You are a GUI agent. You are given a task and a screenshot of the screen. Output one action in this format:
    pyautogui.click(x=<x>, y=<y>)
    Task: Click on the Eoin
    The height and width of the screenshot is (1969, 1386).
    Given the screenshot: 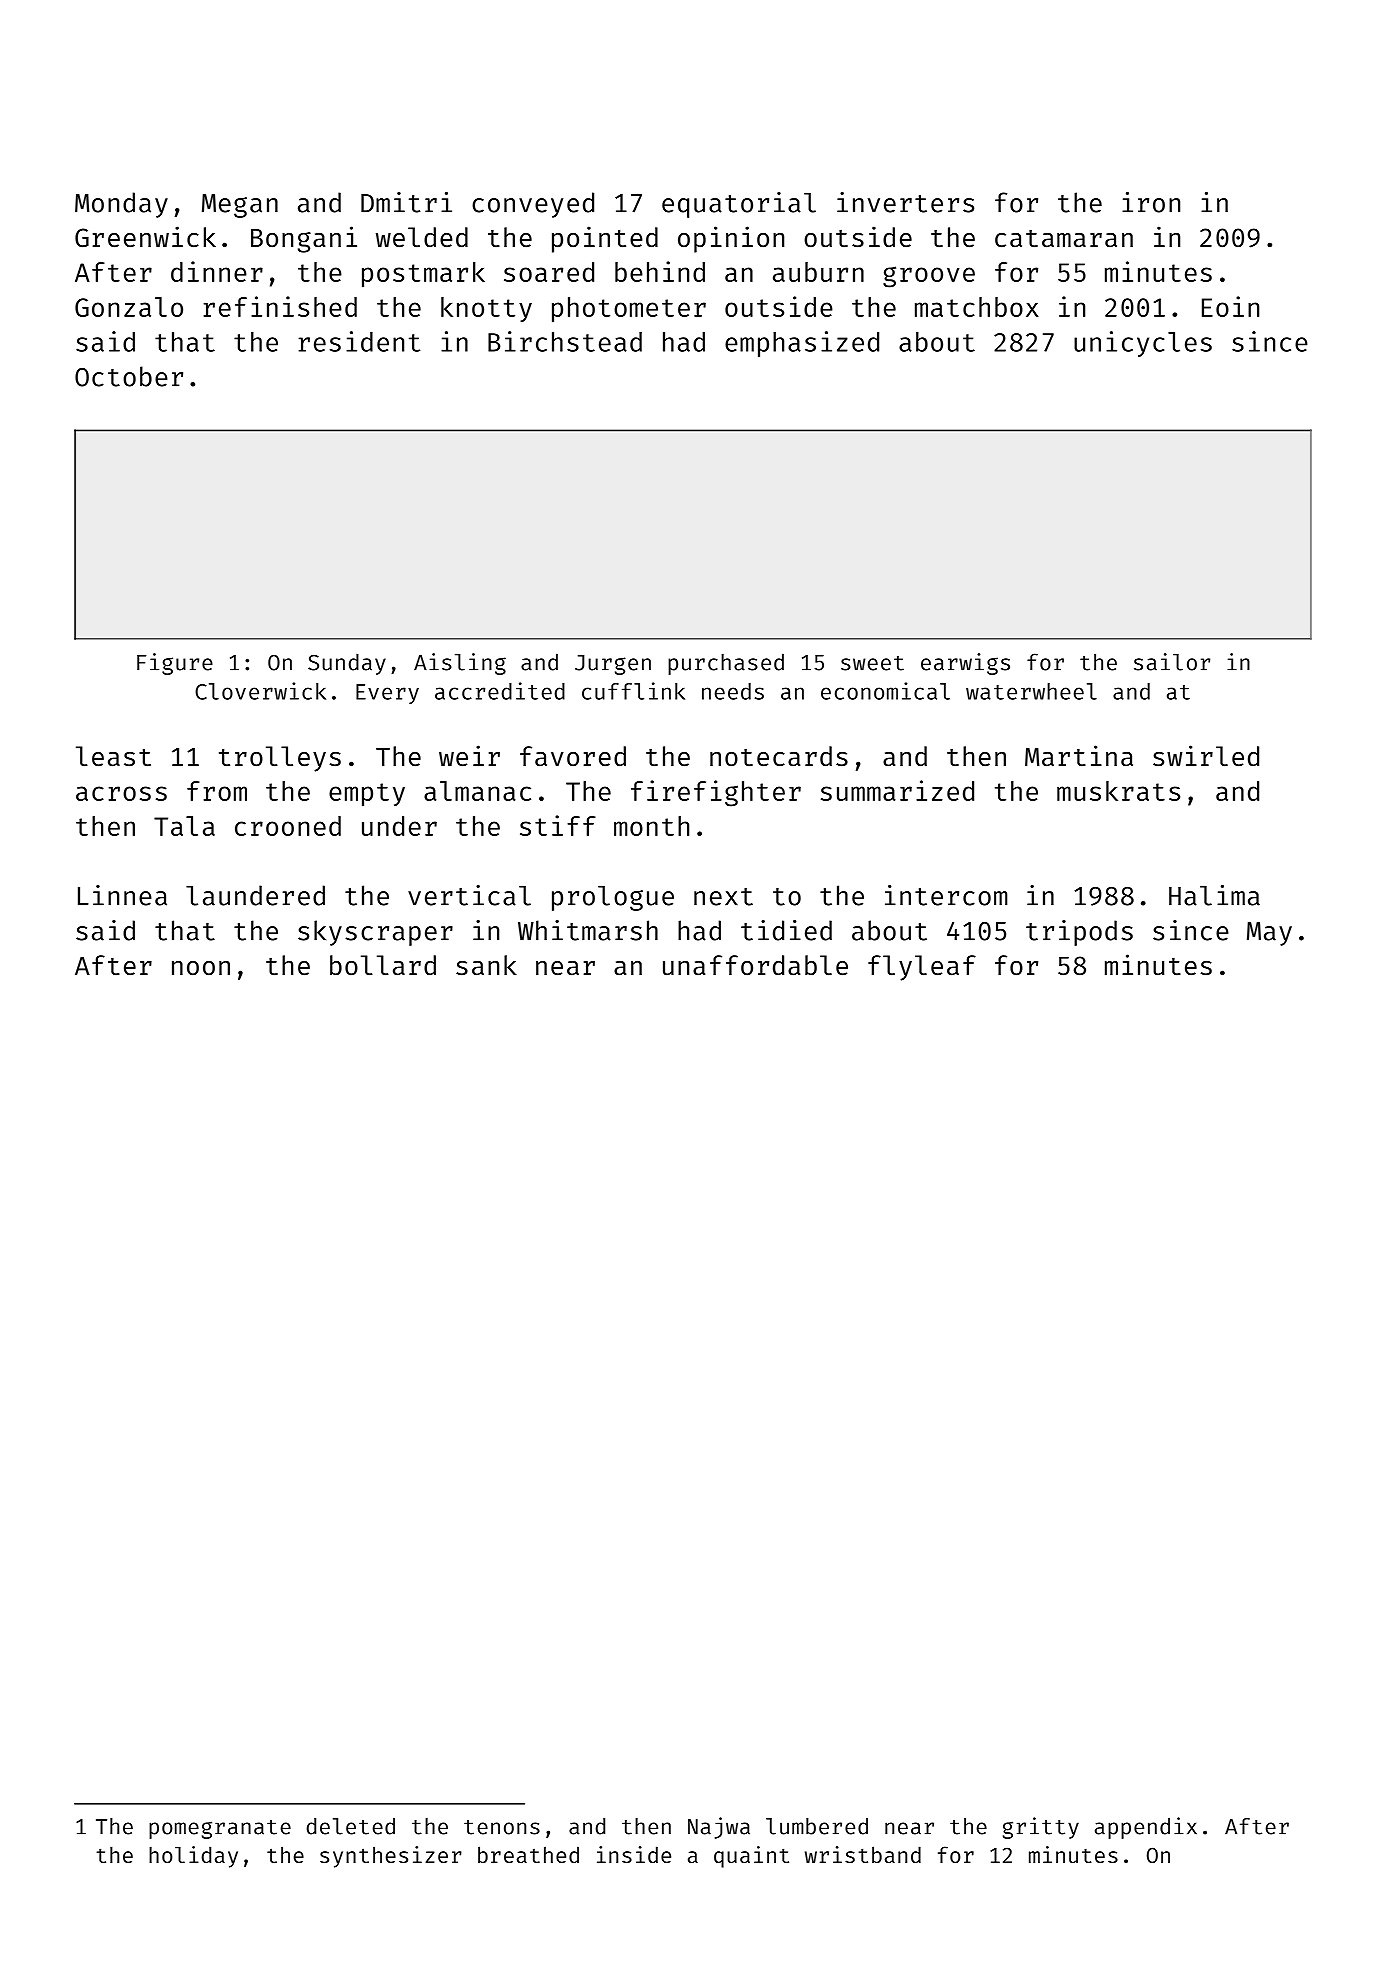 What is the action you would take?
    pyautogui.click(x=1230, y=306)
